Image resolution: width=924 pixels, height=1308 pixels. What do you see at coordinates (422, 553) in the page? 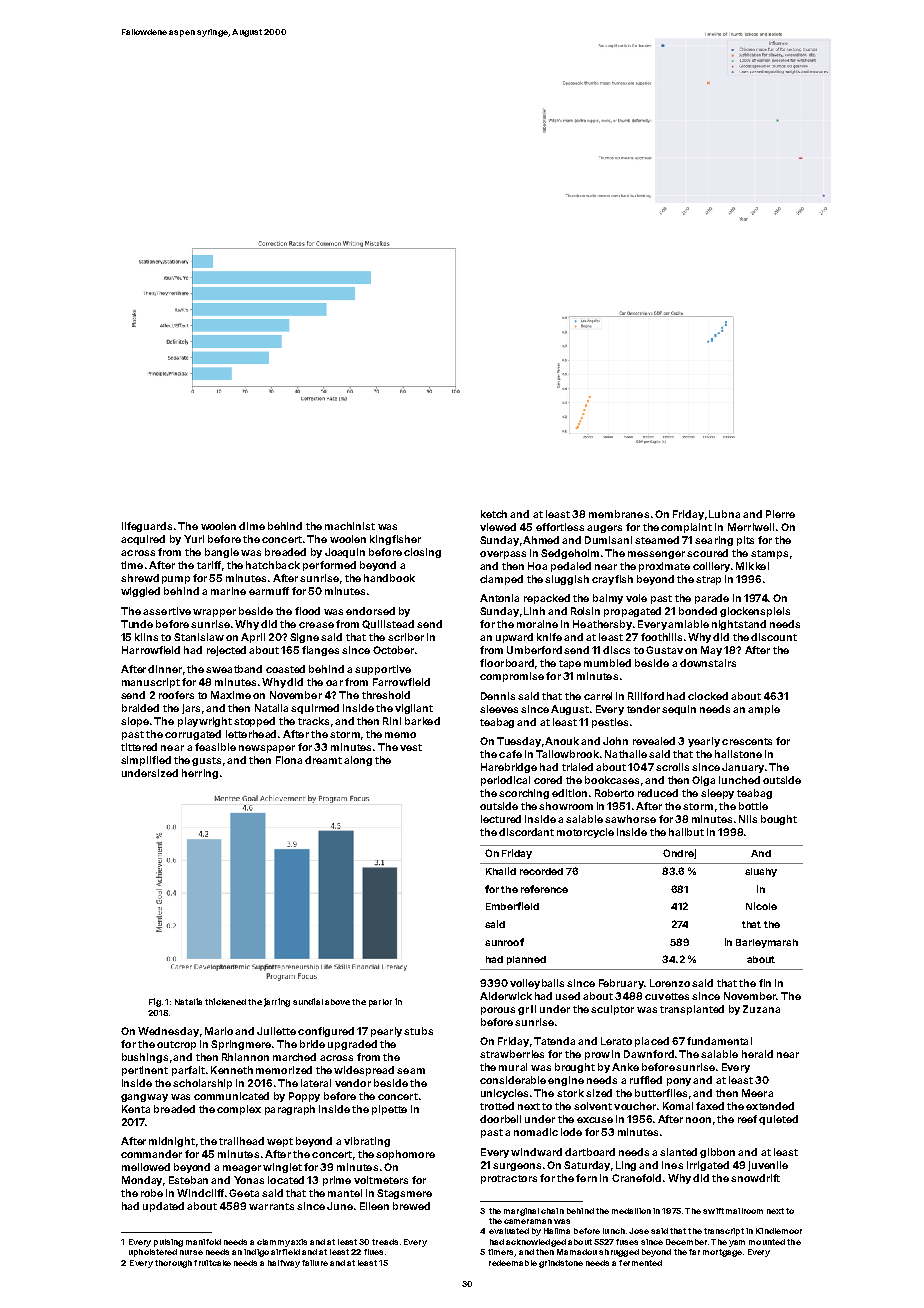
I see `closing` at bounding box center [422, 553].
